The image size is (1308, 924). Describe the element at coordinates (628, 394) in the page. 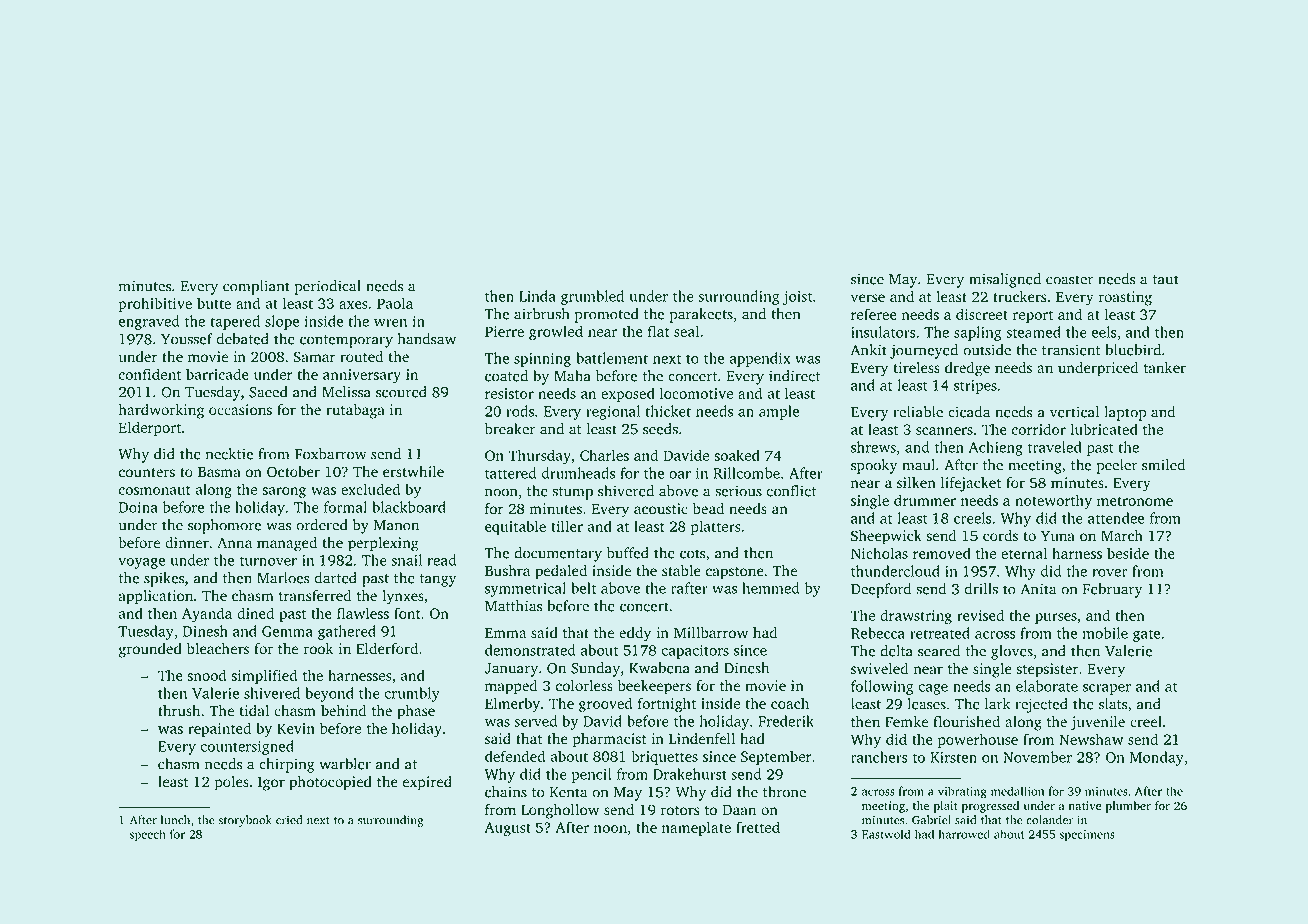

I see `exposed` at that location.
